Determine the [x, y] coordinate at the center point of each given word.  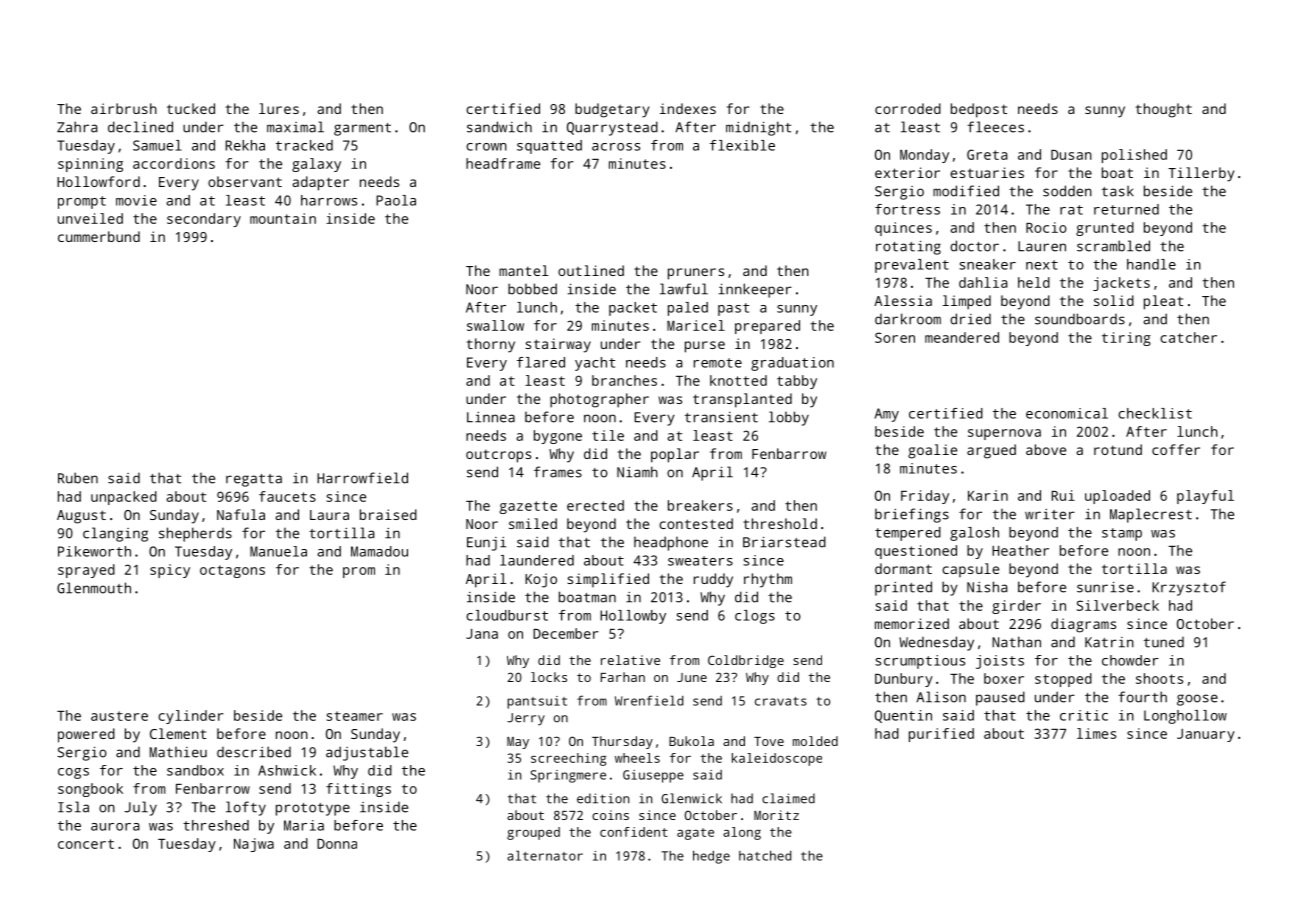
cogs [73, 773]
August [81, 517]
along [742, 833]
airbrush [124, 108]
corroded [908, 108]
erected [595, 505]
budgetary [612, 110]
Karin [988, 495]
